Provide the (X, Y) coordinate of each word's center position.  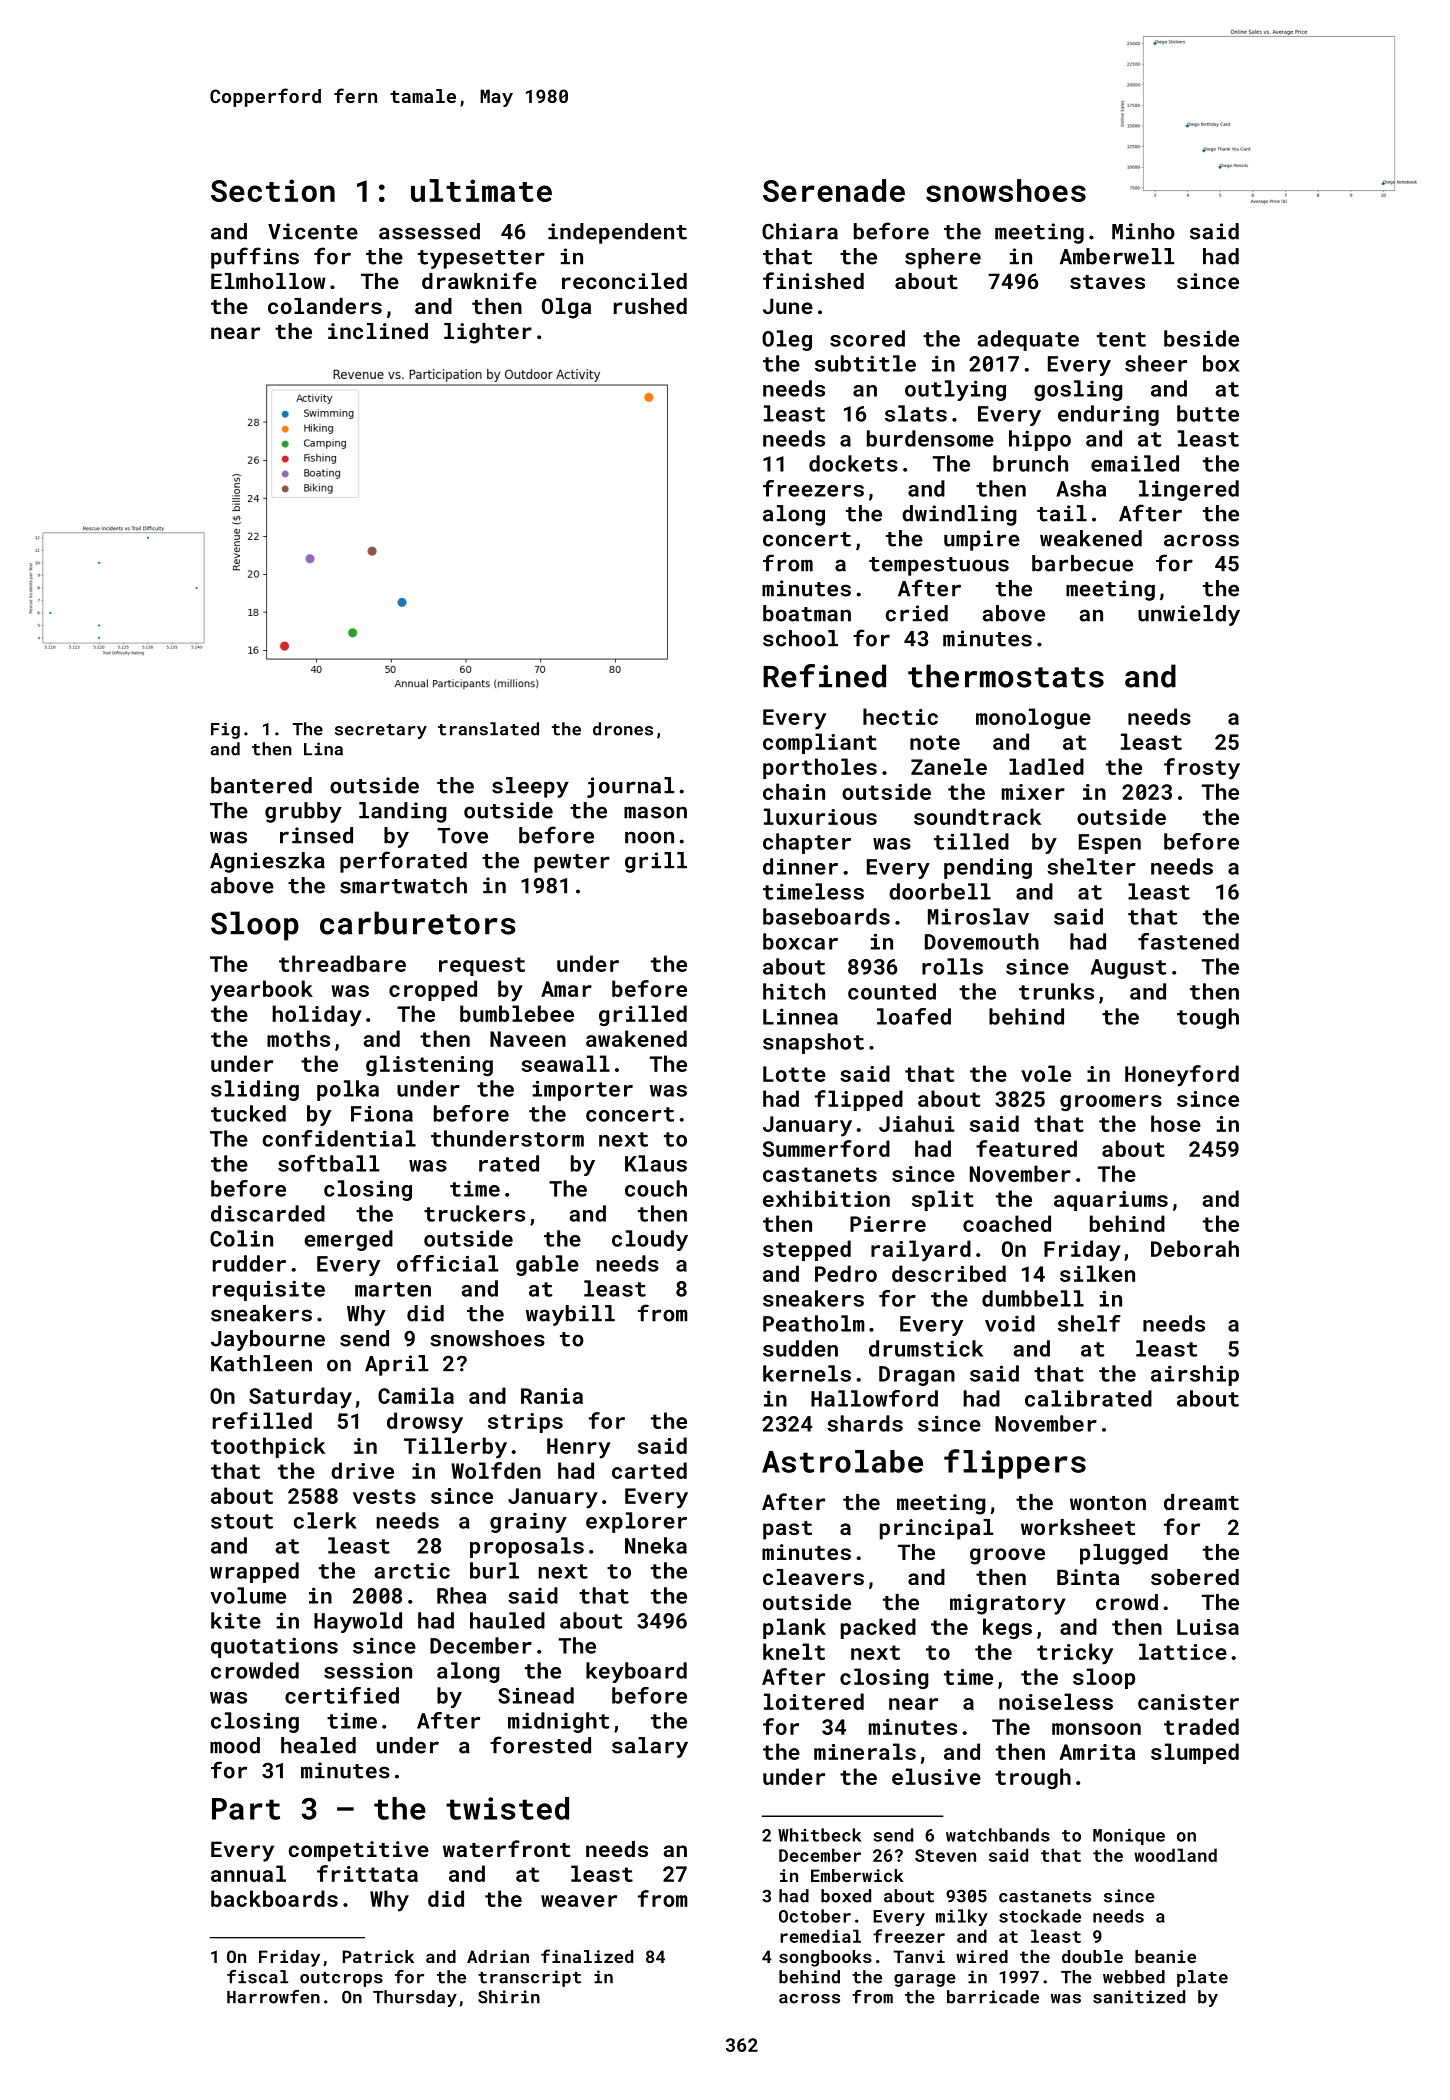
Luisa (1208, 1627)
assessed (429, 231)
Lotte (794, 1074)
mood (235, 1745)
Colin (241, 1238)
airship (1195, 1375)
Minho (1143, 231)
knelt (794, 1651)
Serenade (834, 190)
